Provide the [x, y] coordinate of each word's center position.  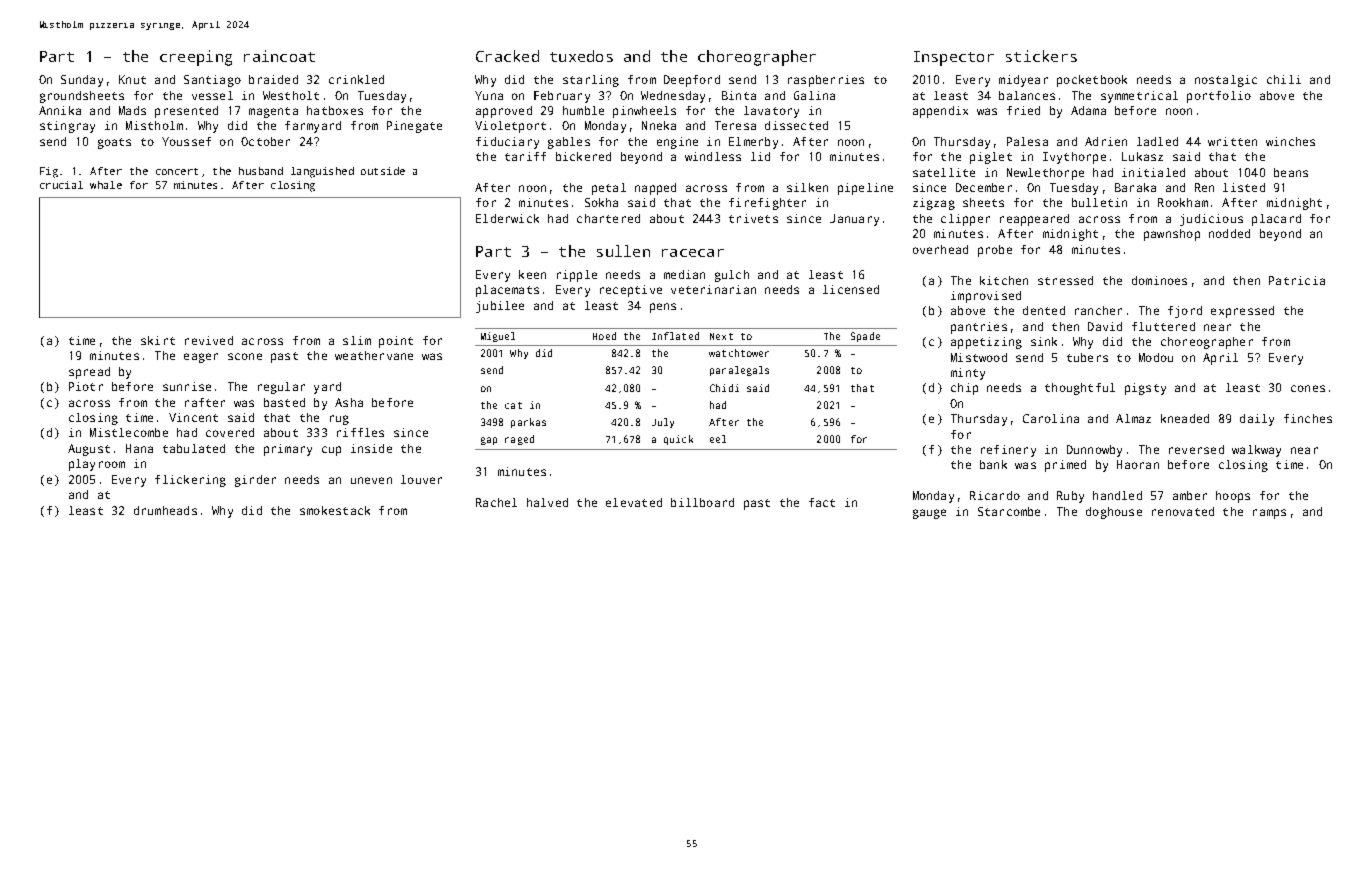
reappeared [1034, 220]
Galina [814, 95]
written [1232, 141]
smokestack [335, 510]
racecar [693, 253]
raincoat [279, 56]
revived [209, 340]
